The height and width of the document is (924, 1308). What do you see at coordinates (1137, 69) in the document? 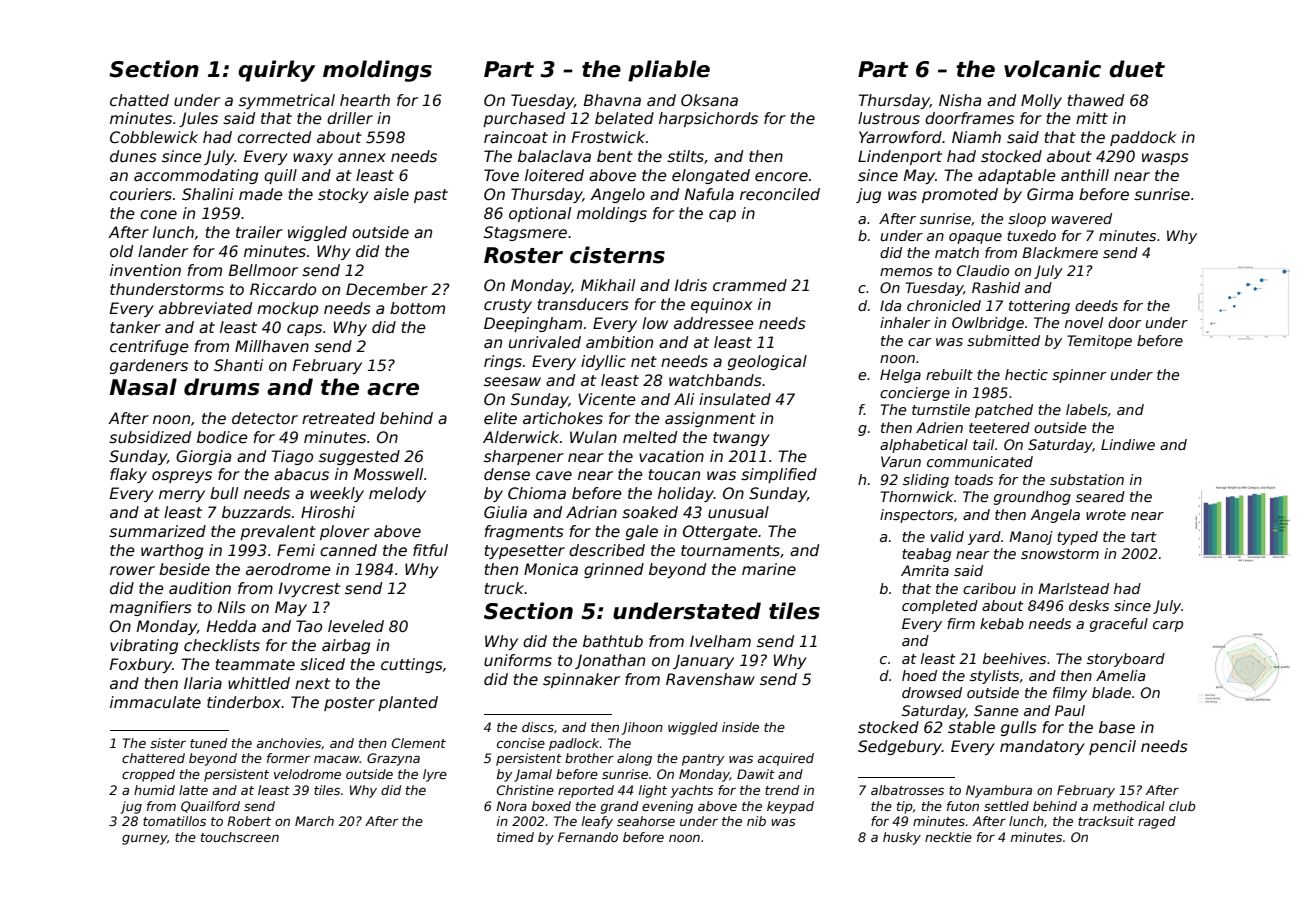
I see `duet` at bounding box center [1137, 69].
